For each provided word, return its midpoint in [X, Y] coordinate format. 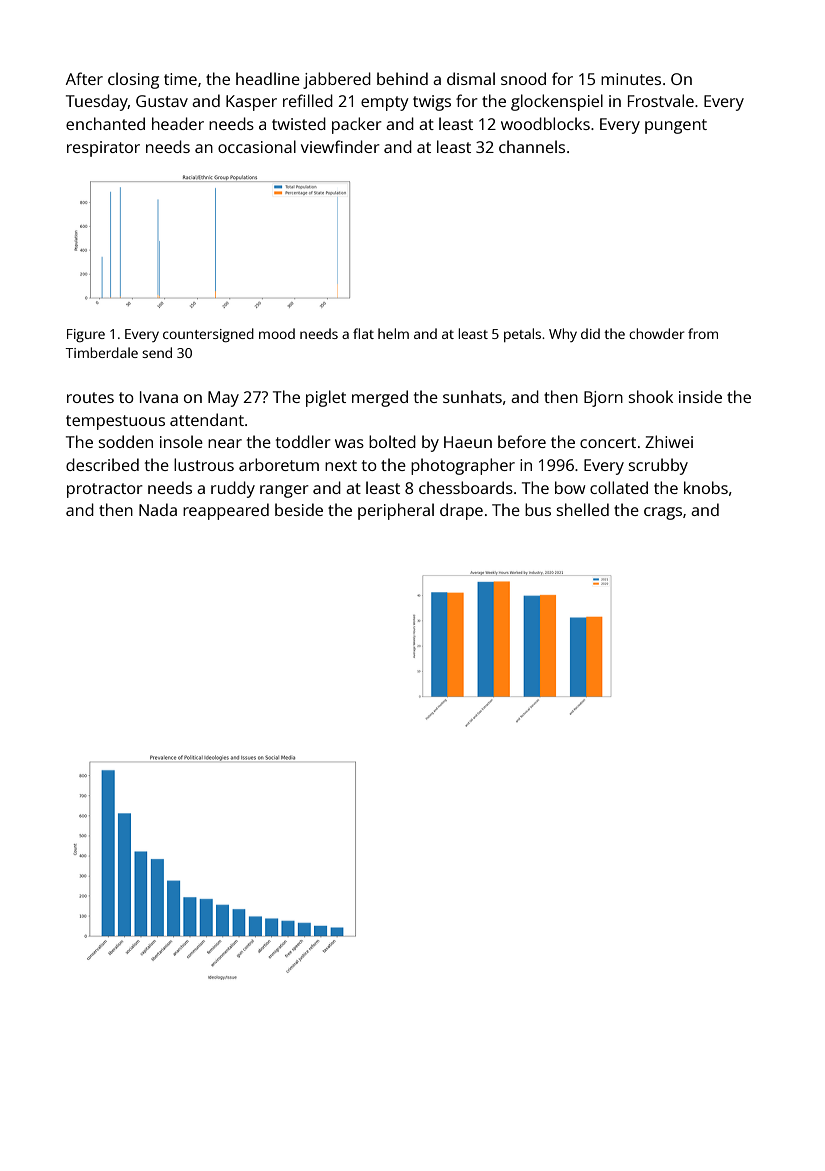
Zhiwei [669, 441]
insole [181, 441]
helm [393, 333]
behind [402, 78]
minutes [631, 79]
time [180, 79]
